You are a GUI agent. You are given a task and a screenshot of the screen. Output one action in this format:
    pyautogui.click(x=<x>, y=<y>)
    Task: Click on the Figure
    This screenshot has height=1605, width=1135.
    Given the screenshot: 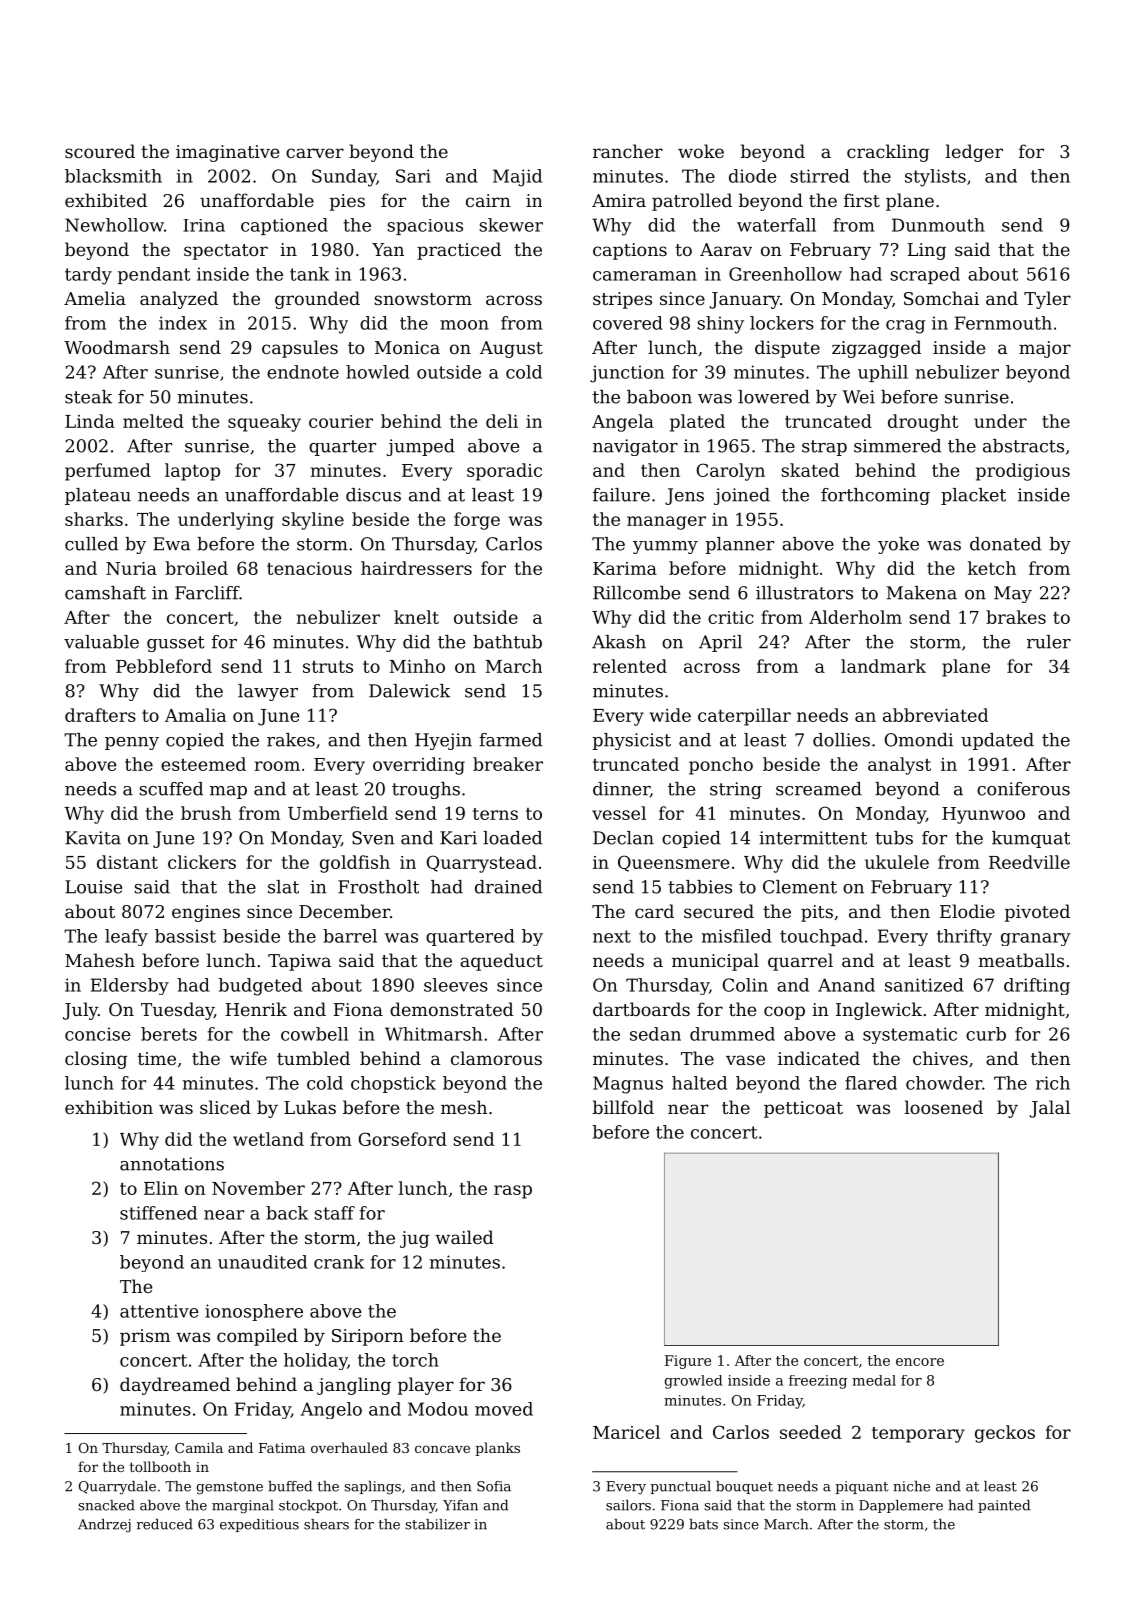 What is the action you would take?
    pyautogui.click(x=688, y=1362)
